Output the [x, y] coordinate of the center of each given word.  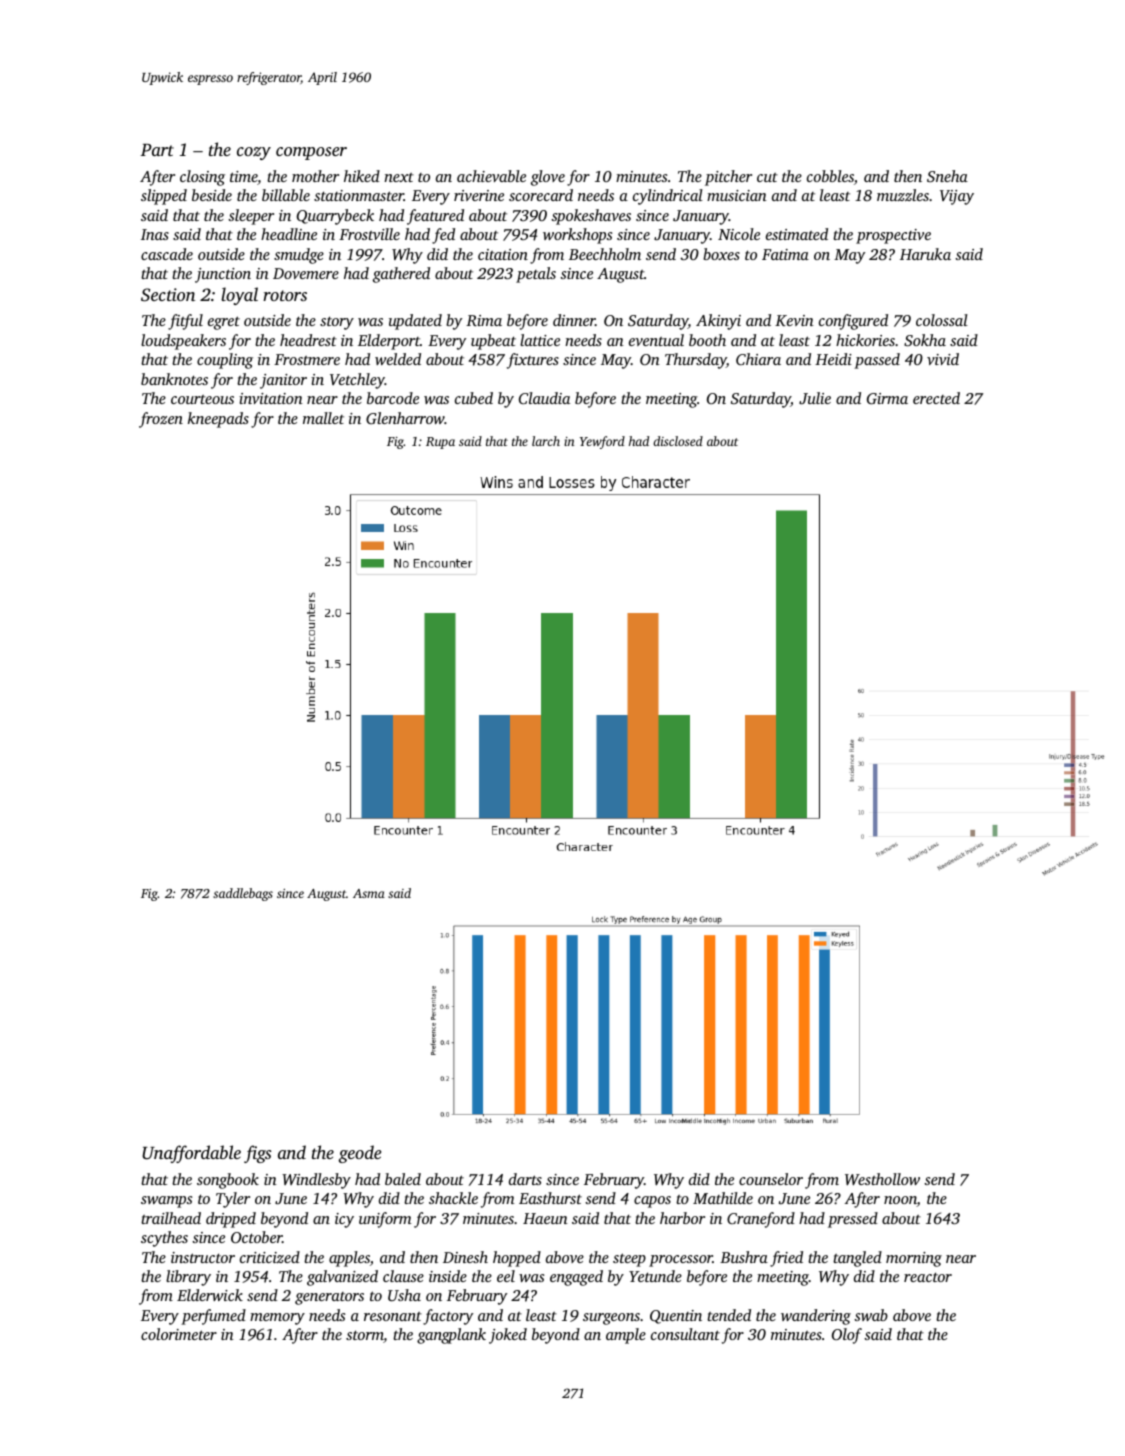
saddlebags [243, 894]
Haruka [925, 254]
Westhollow [882, 1179]
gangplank [451, 1336]
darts [525, 1179]
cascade [167, 254]
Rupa [440, 443]
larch [546, 441]
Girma [887, 398]
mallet [323, 418]
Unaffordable [191, 1154]
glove [548, 178]
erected [936, 398]
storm [365, 1336]
